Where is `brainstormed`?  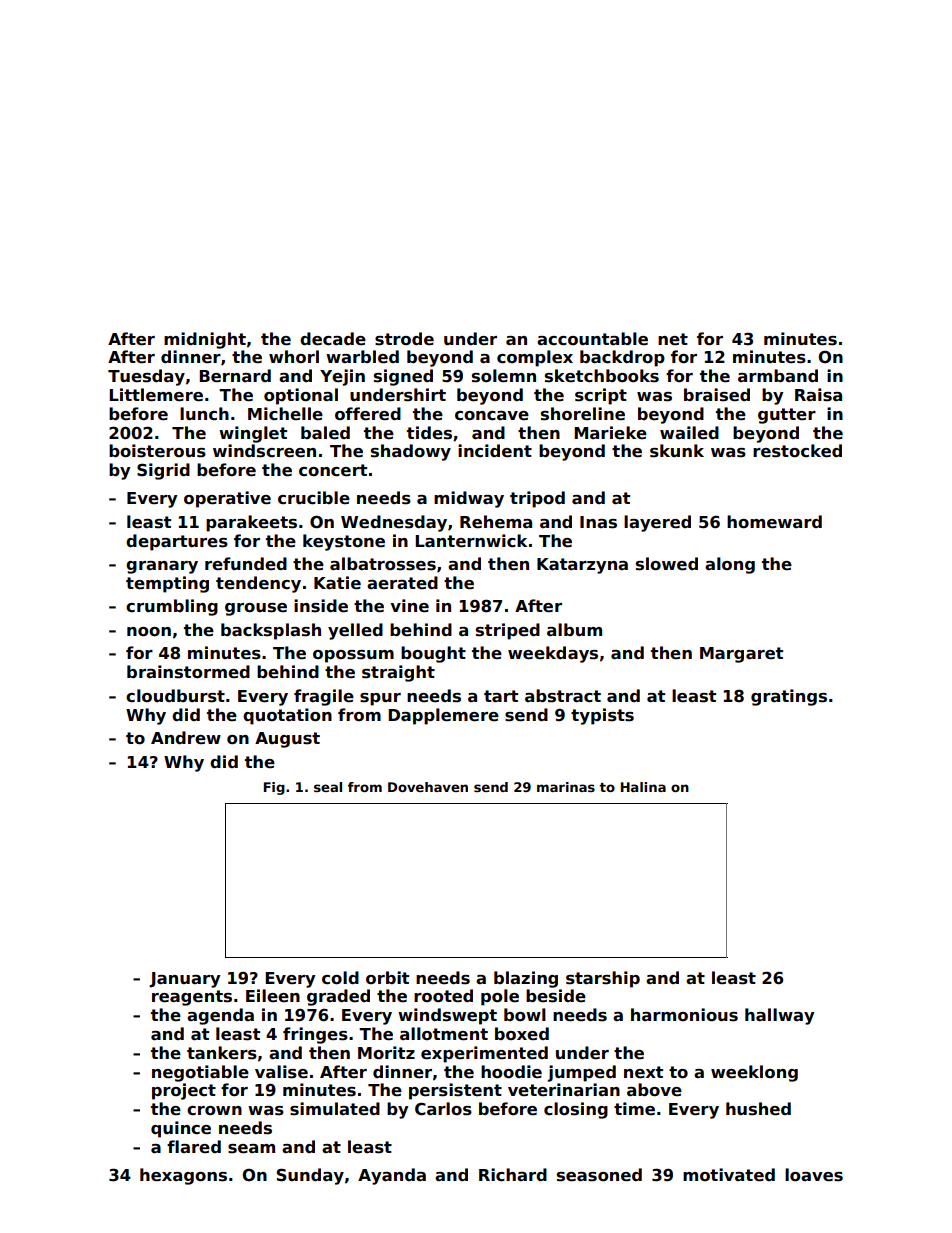
brainstormed is located at coordinates (188, 672).
